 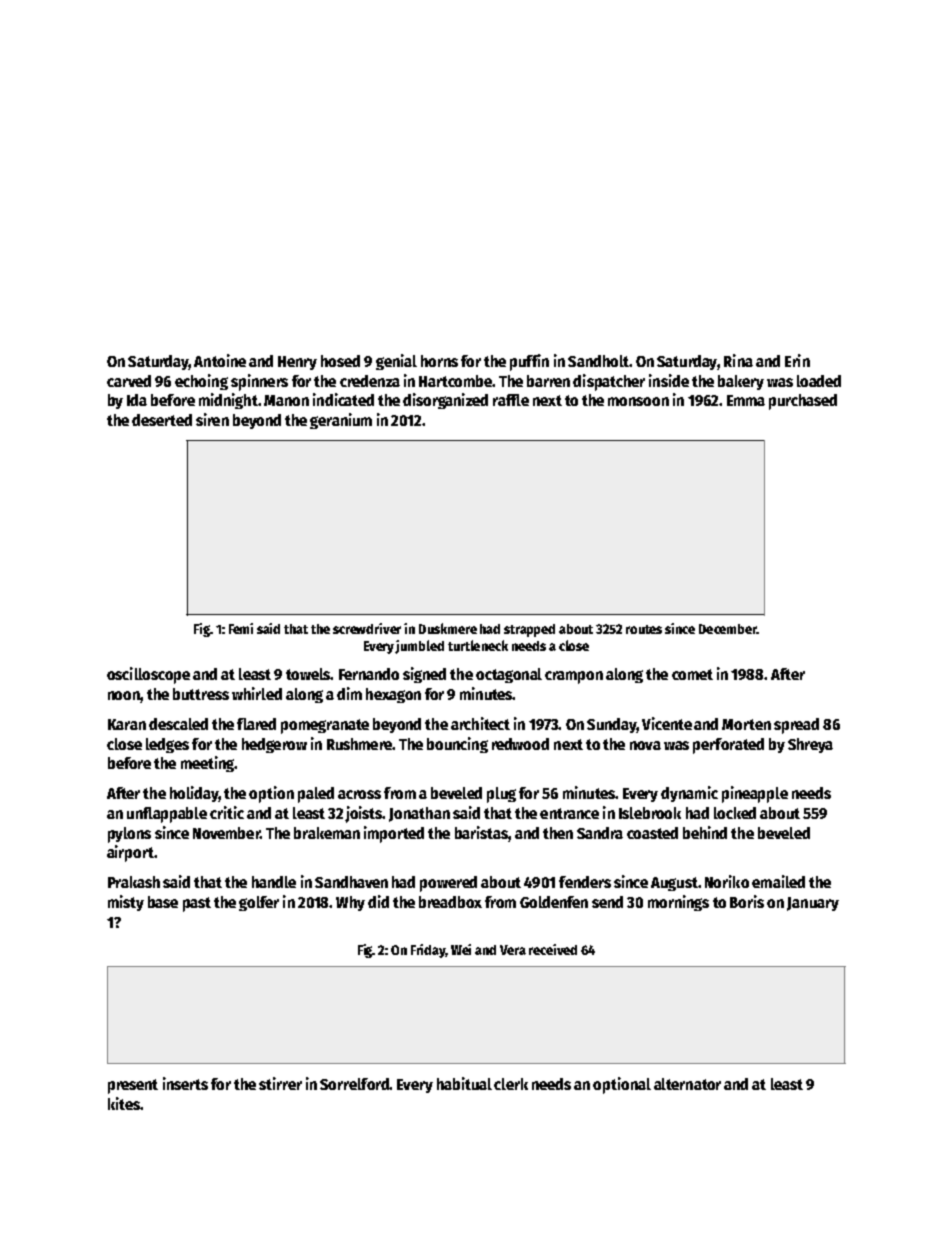 What do you see at coordinates (359, 744) in the screenshot?
I see `Rushmere` at bounding box center [359, 744].
